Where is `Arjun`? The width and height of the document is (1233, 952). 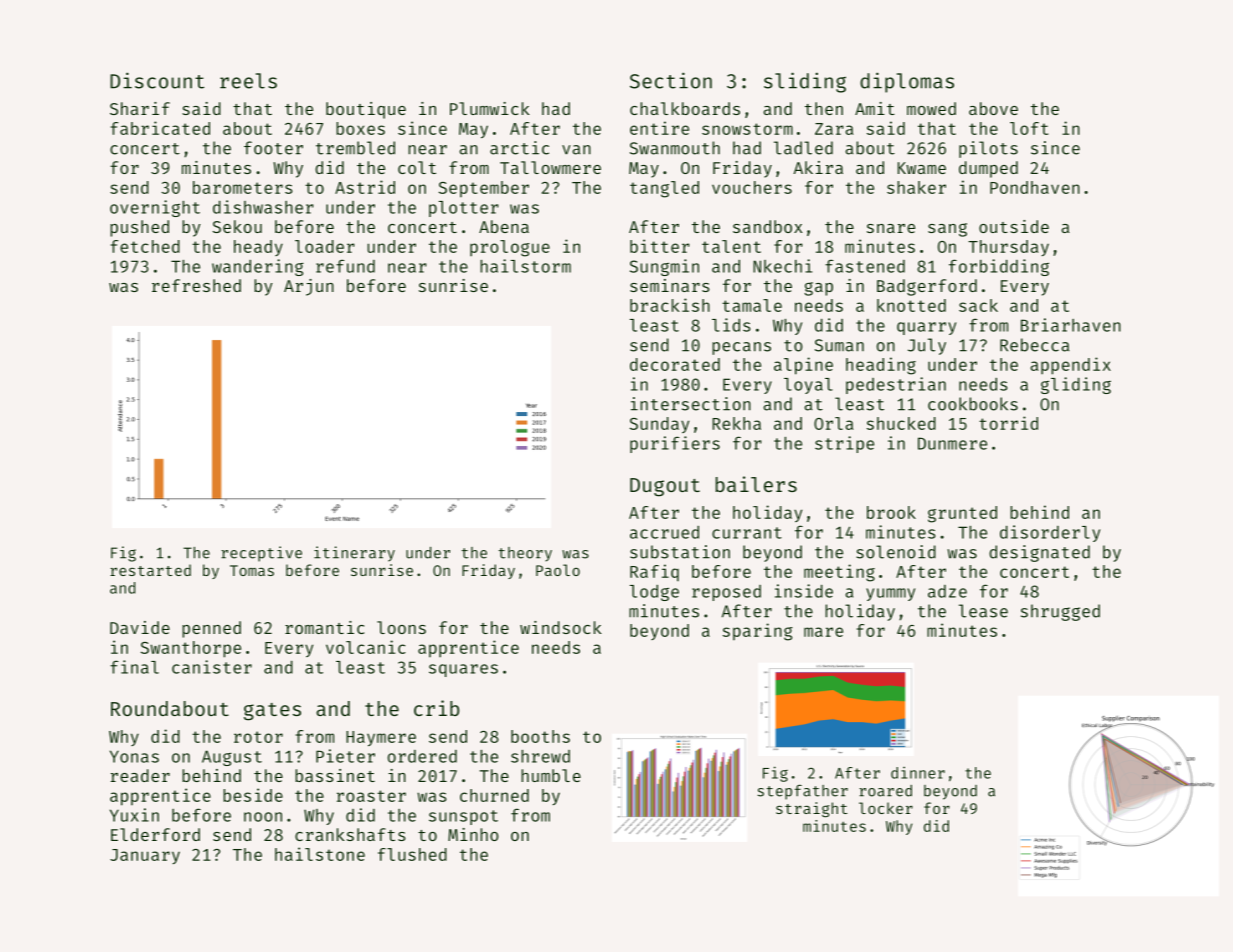
Arjun is located at coordinates (309, 287).
